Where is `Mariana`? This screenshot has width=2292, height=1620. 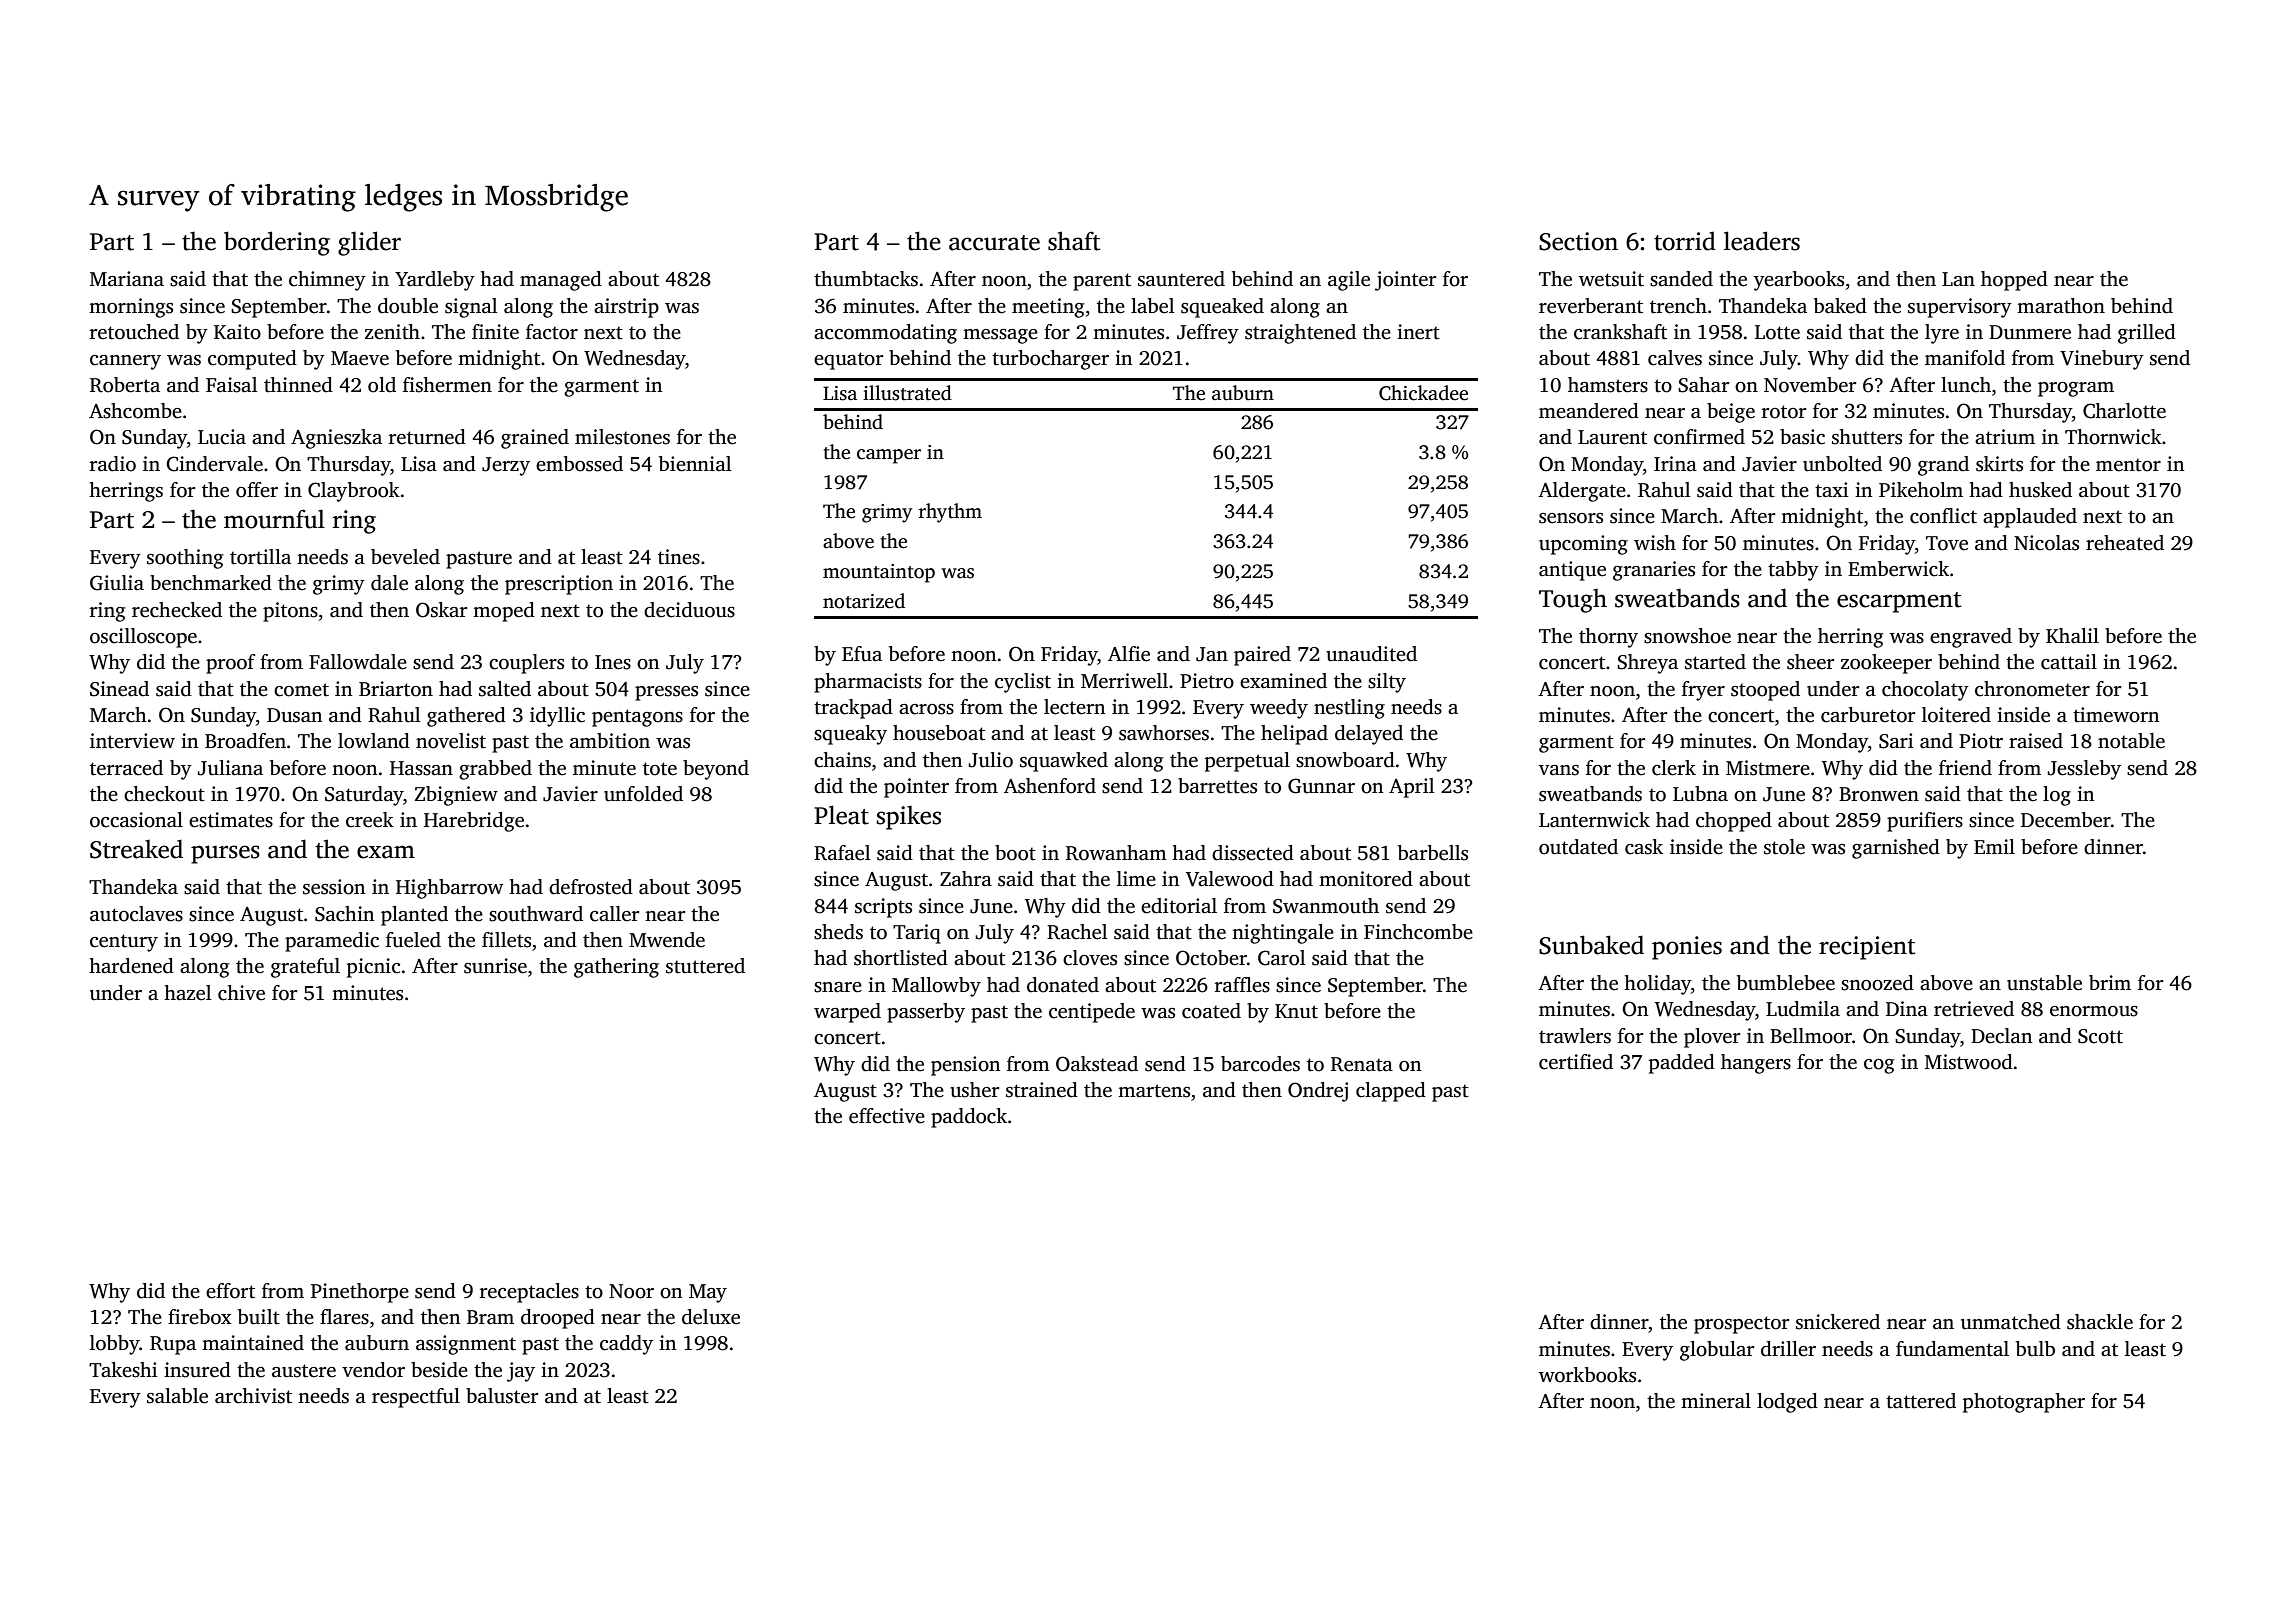
Mariana is located at coordinates (127, 279).
